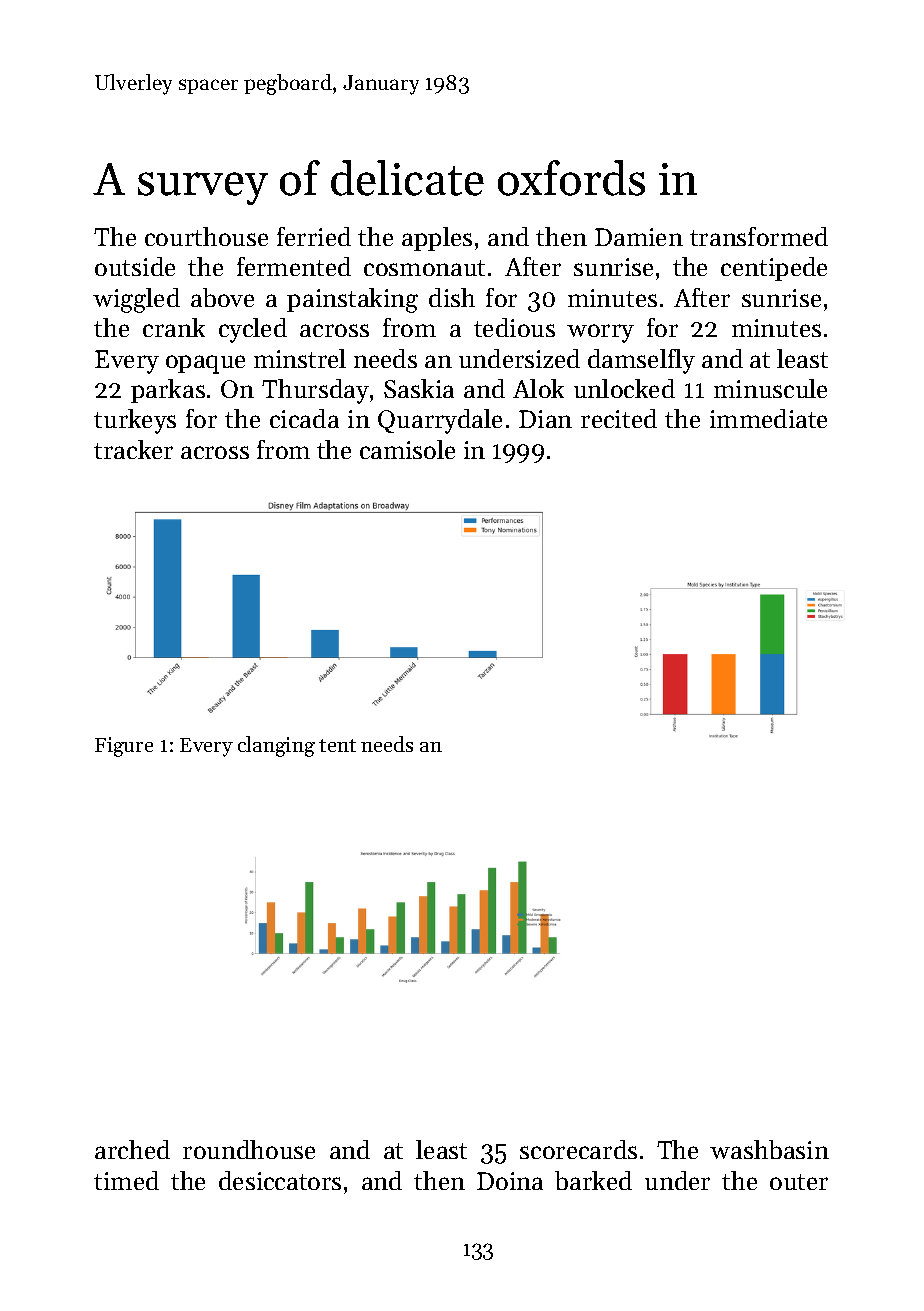 This screenshot has width=924, height=1311. Describe the element at coordinates (437, 239) in the screenshot. I see `apples` at that location.
